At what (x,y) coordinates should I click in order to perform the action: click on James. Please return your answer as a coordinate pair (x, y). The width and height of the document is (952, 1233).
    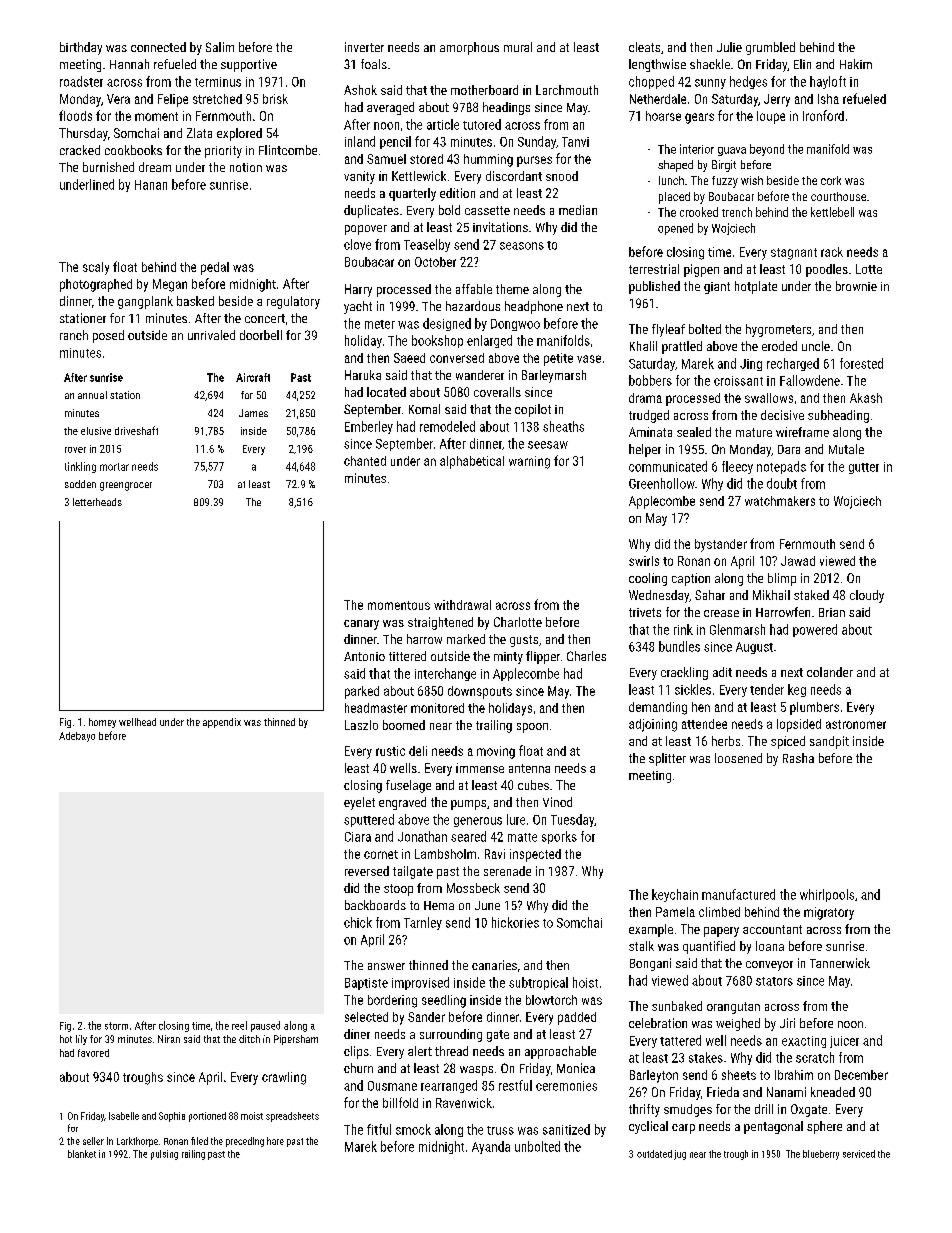
    Looking at the image, I should click on (253, 413).
